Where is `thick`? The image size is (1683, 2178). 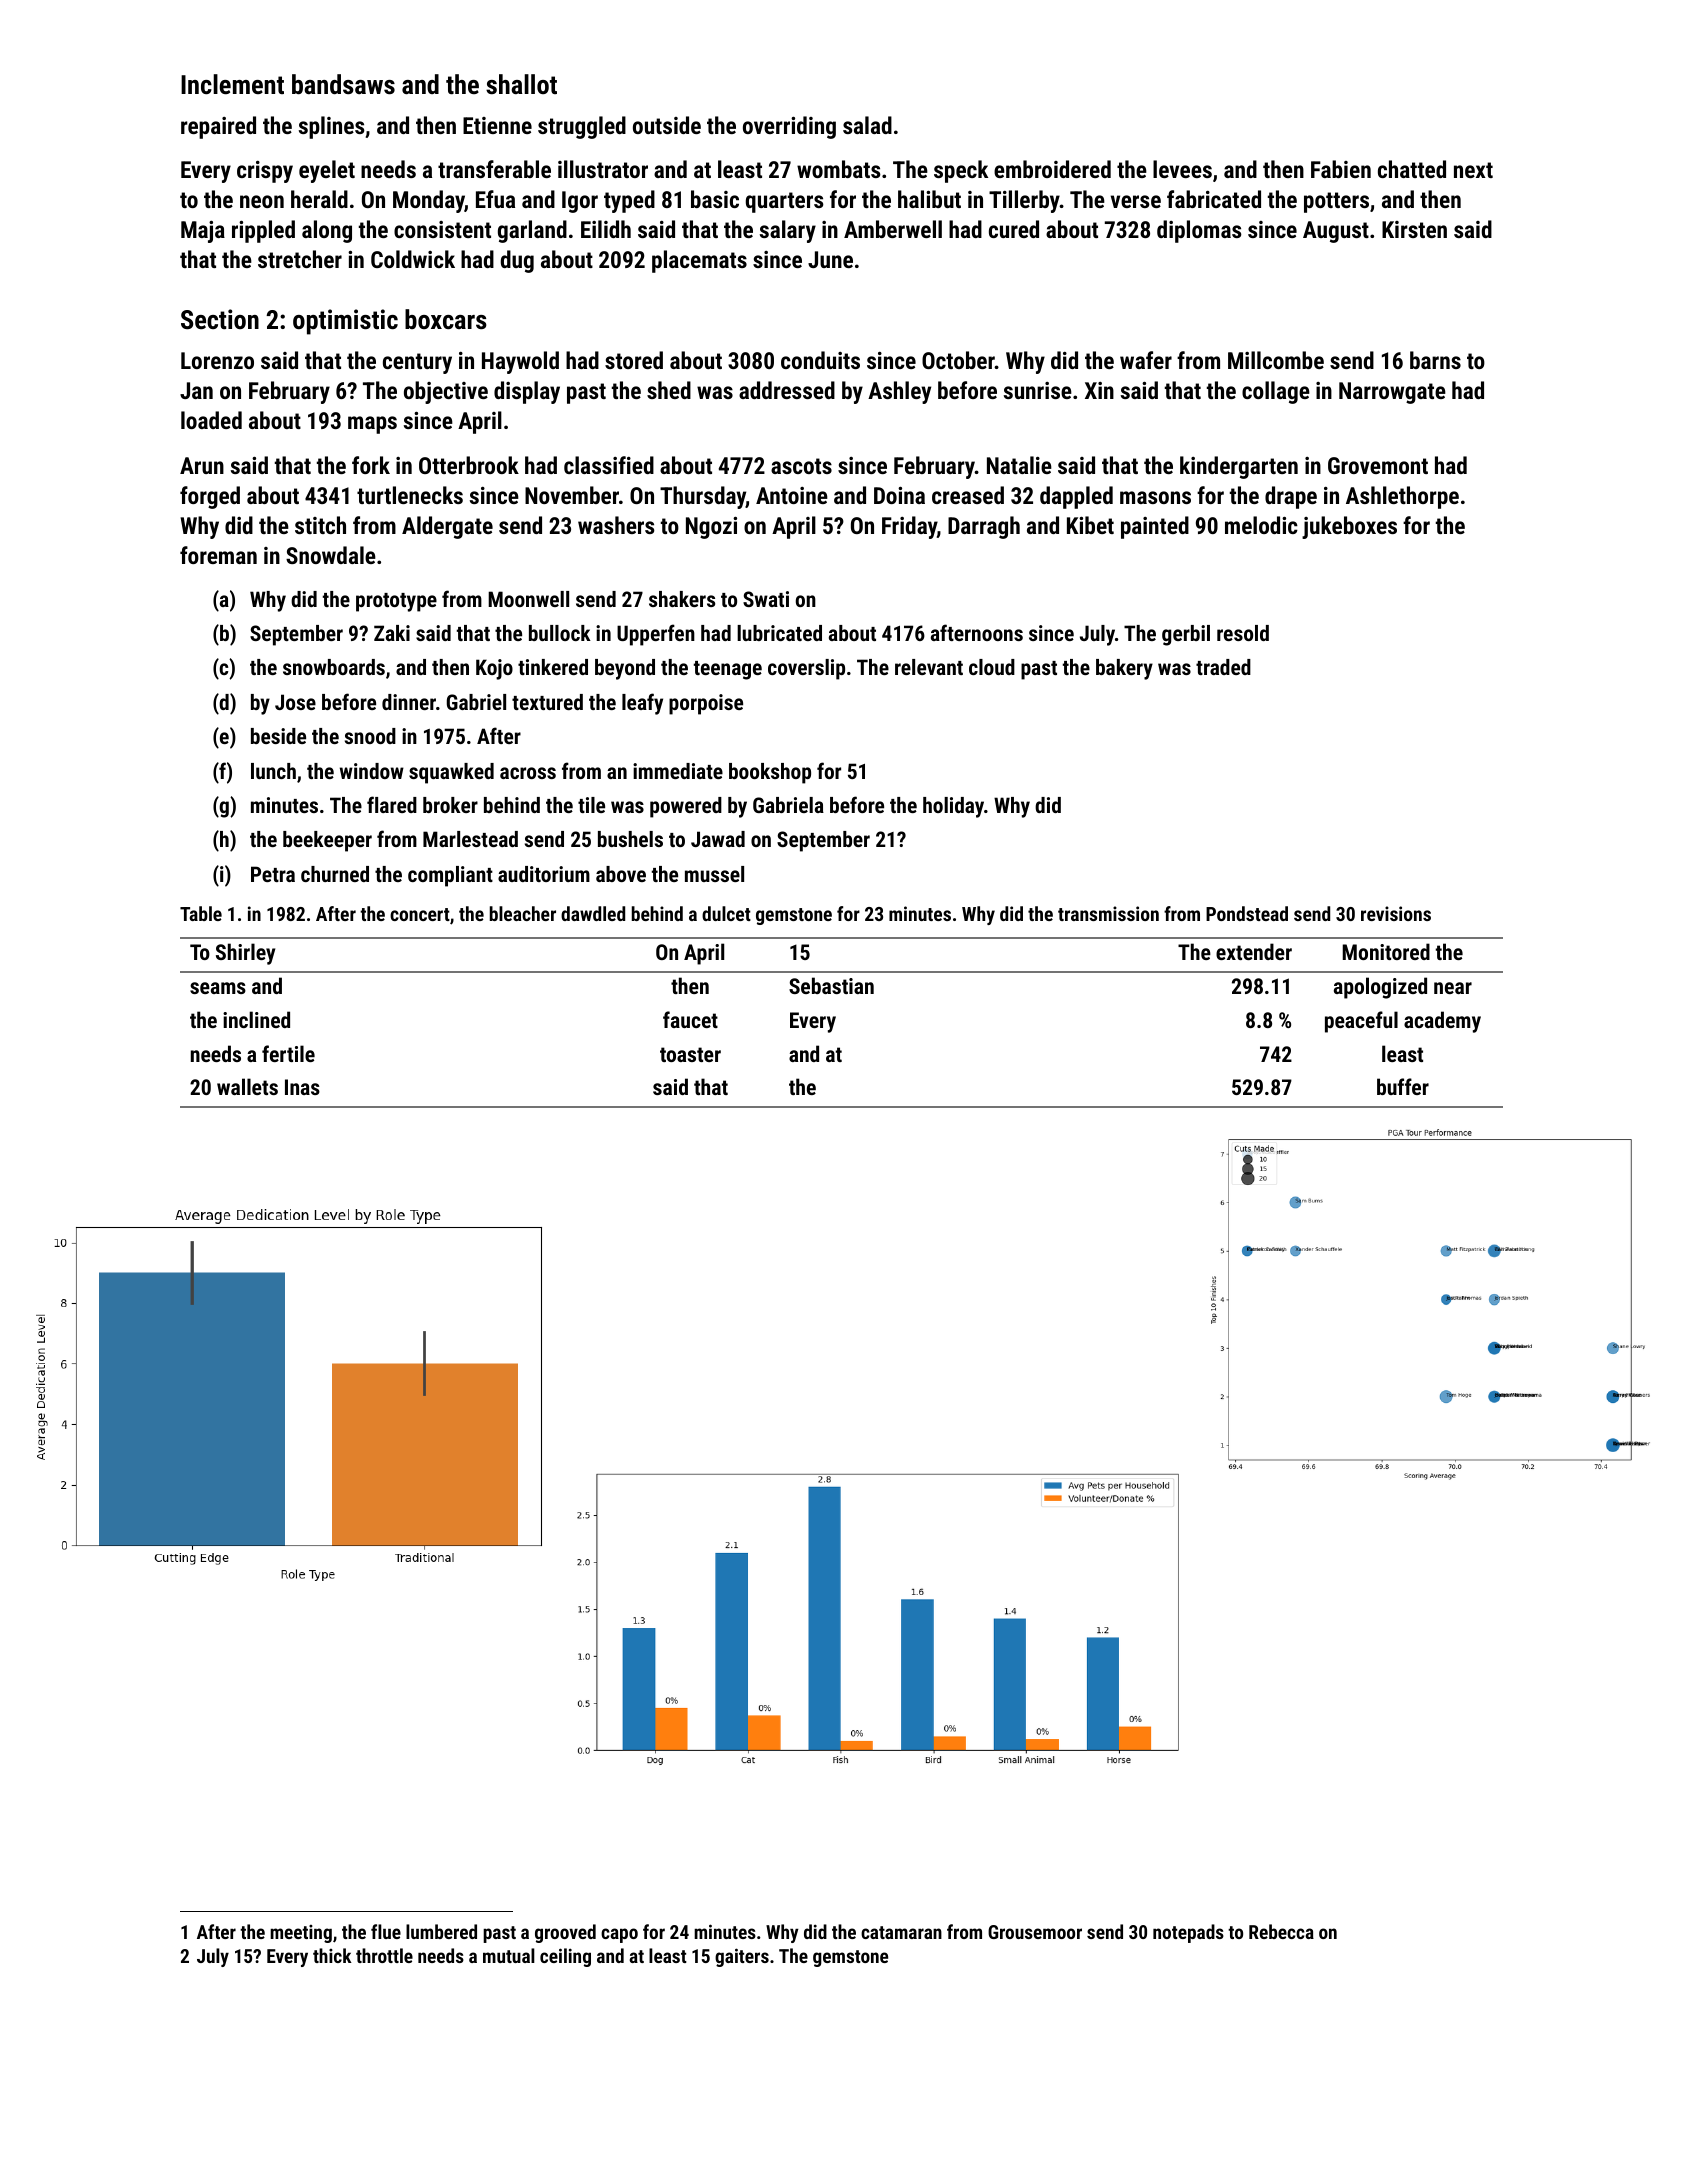
thick is located at coordinates (332, 1955).
